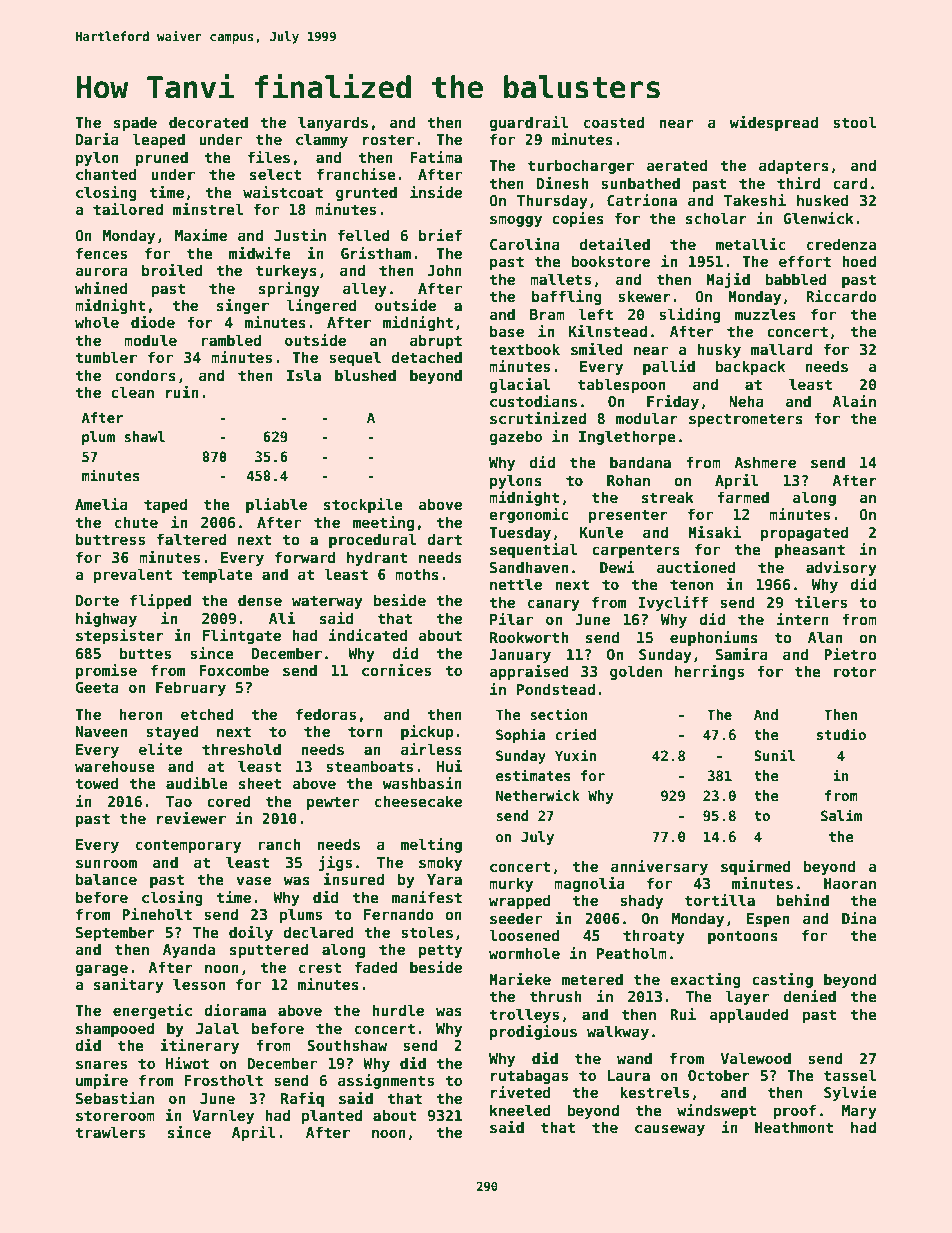  Describe the element at coordinates (444, 539) in the screenshot. I see `dart` at that location.
